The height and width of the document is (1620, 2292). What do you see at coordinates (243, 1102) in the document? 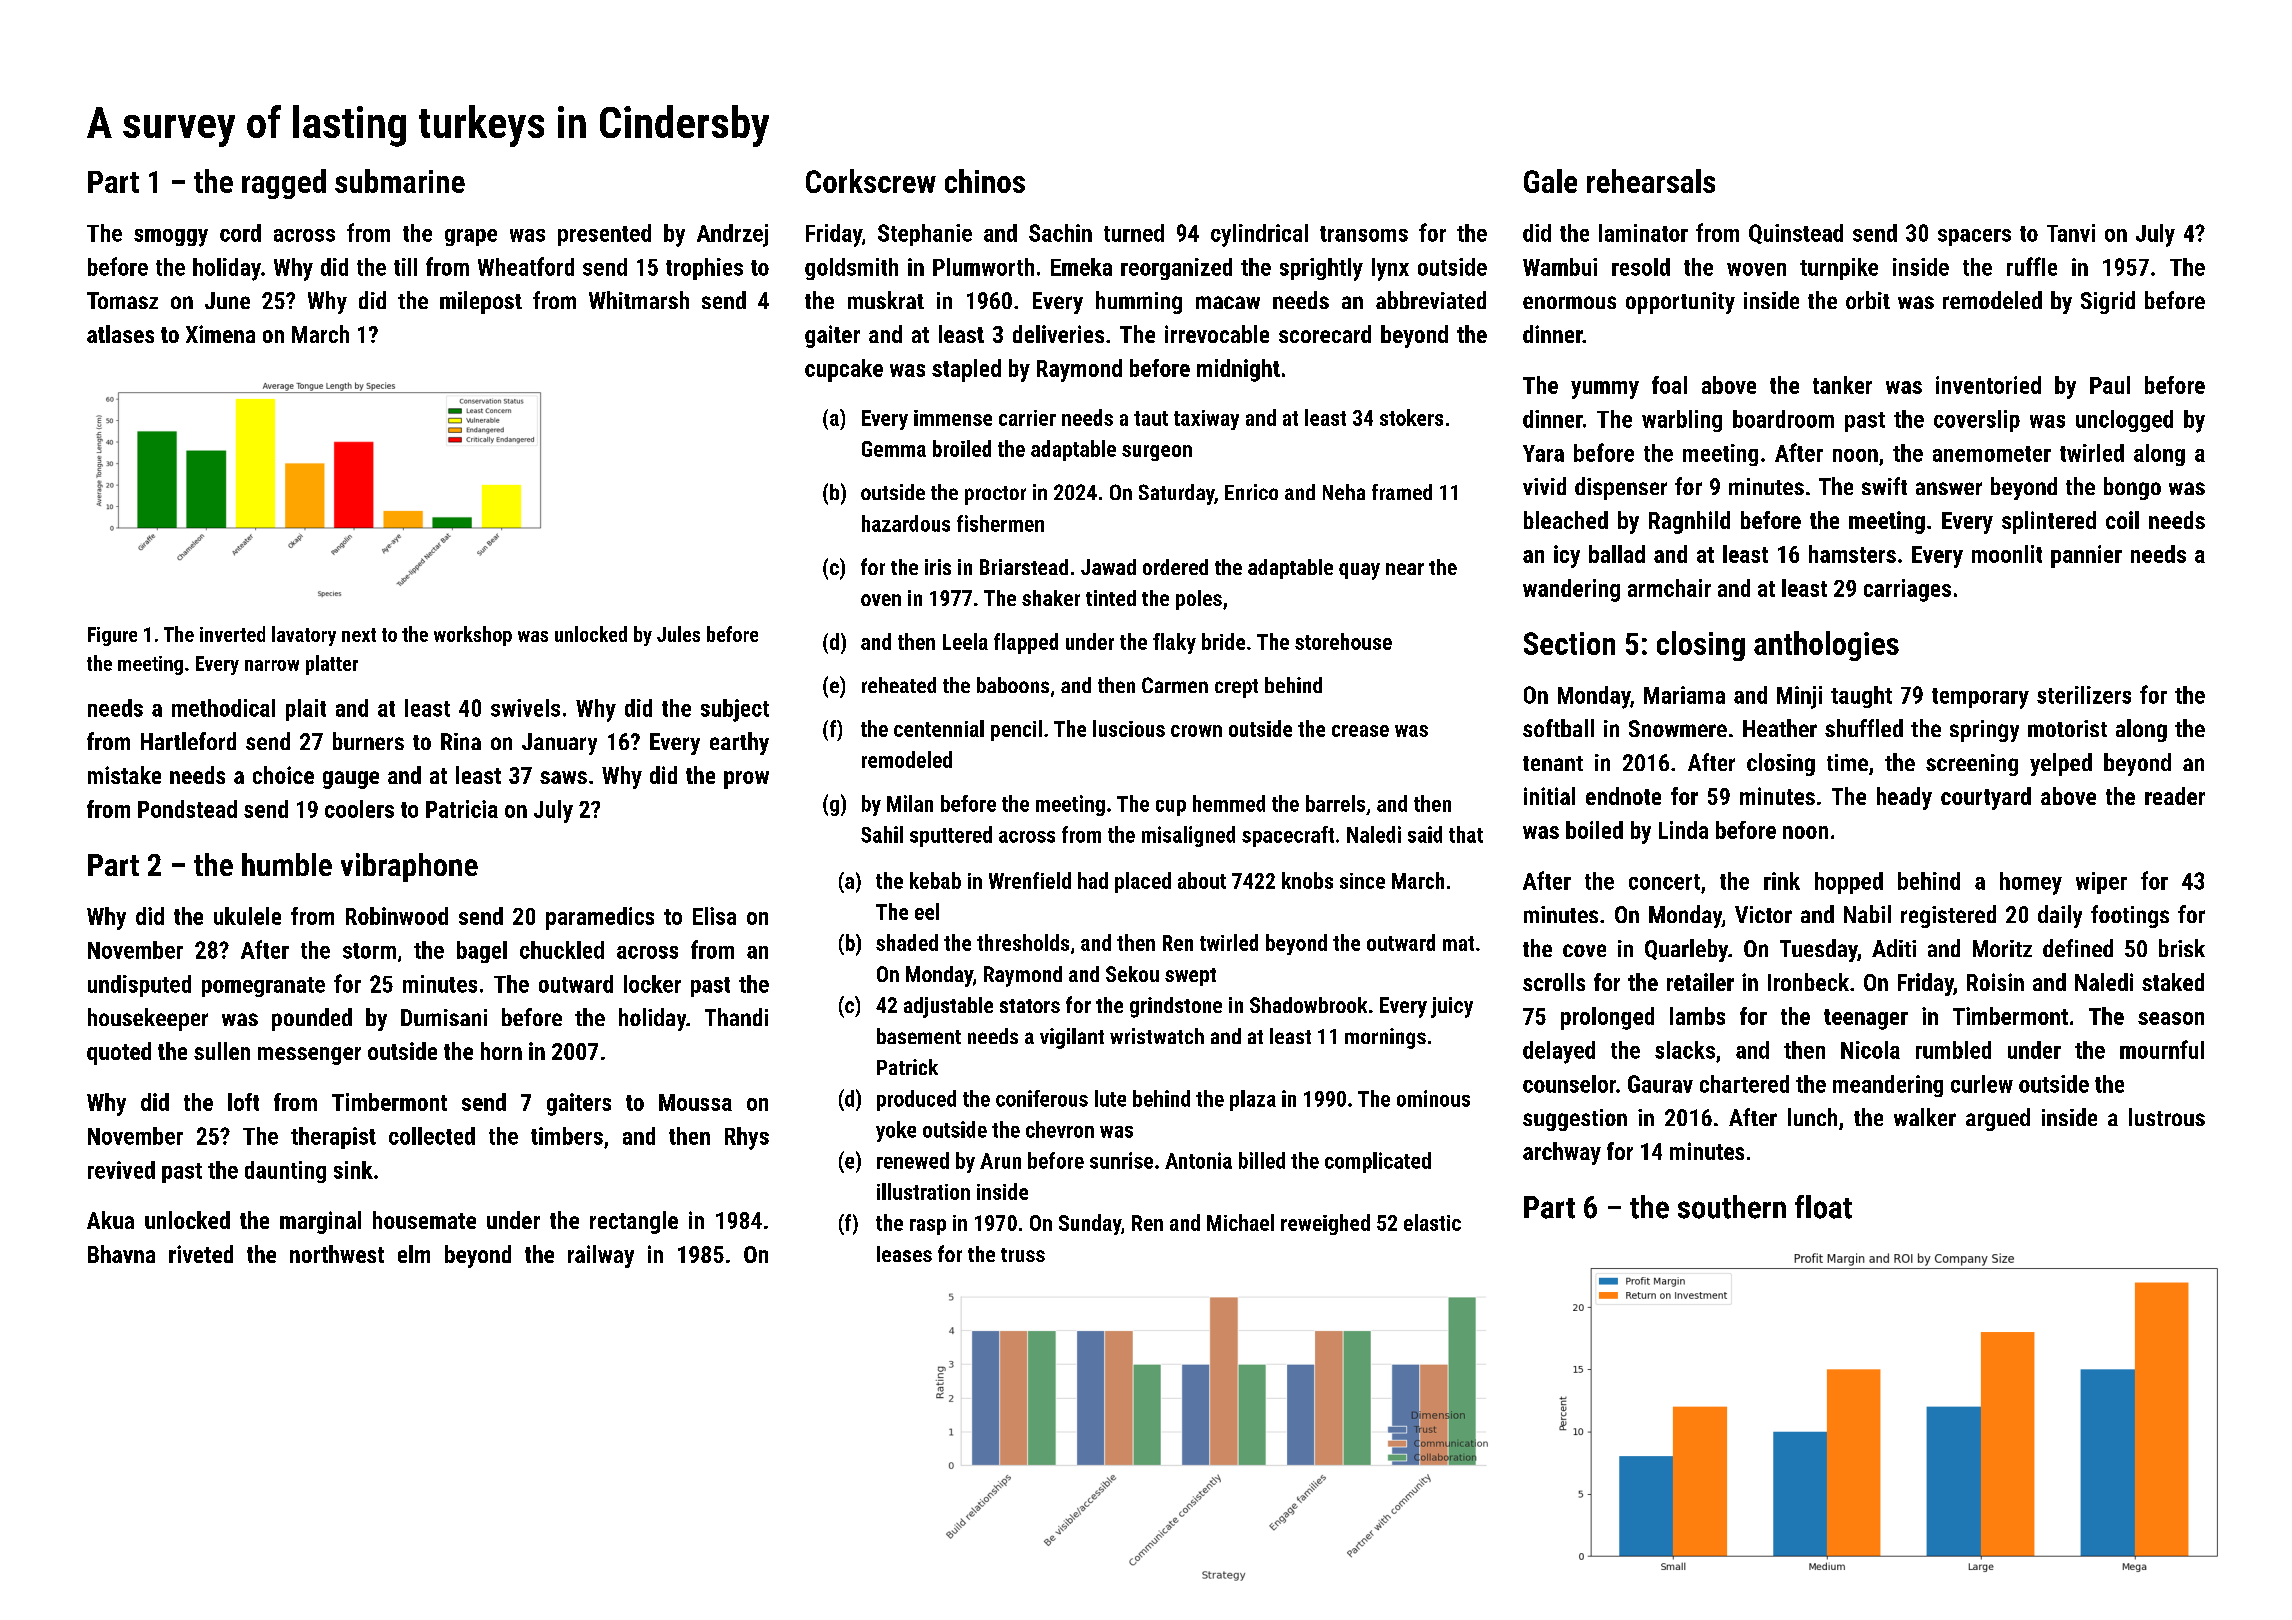
I see `loft` at bounding box center [243, 1102].
